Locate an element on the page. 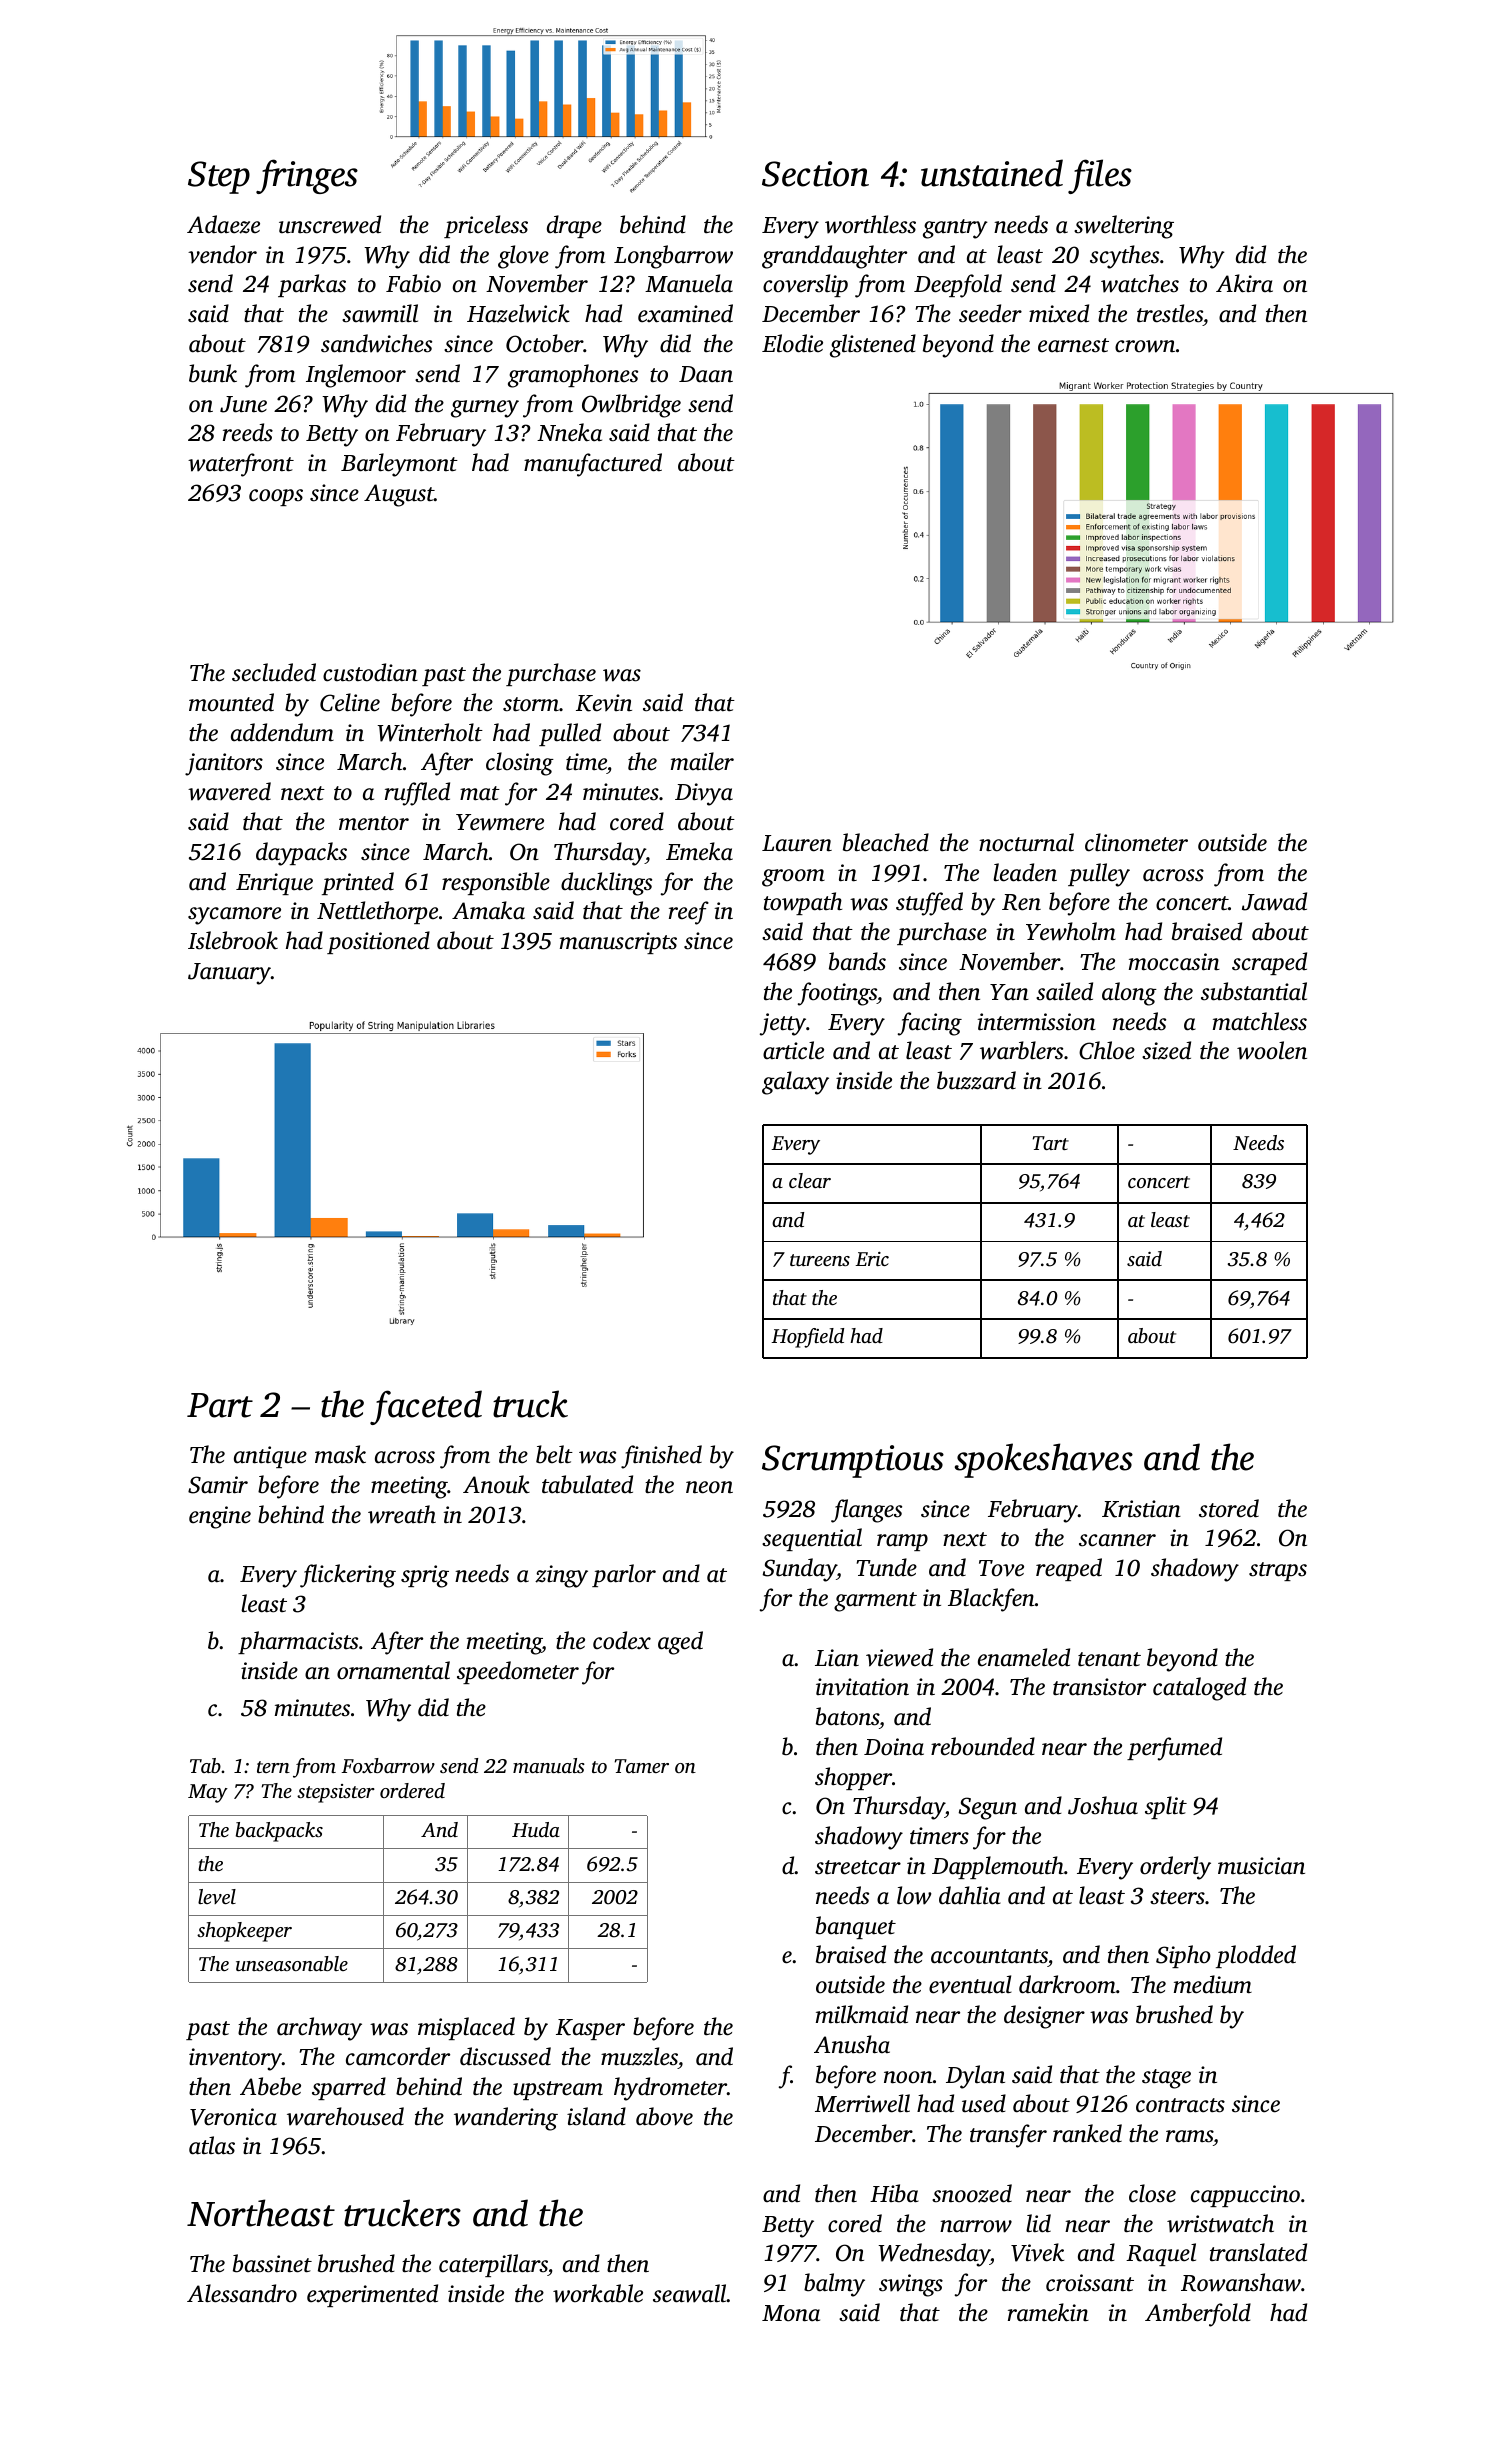 Image resolution: width=1496 pixels, height=2464 pixels. level is located at coordinates (217, 1896).
